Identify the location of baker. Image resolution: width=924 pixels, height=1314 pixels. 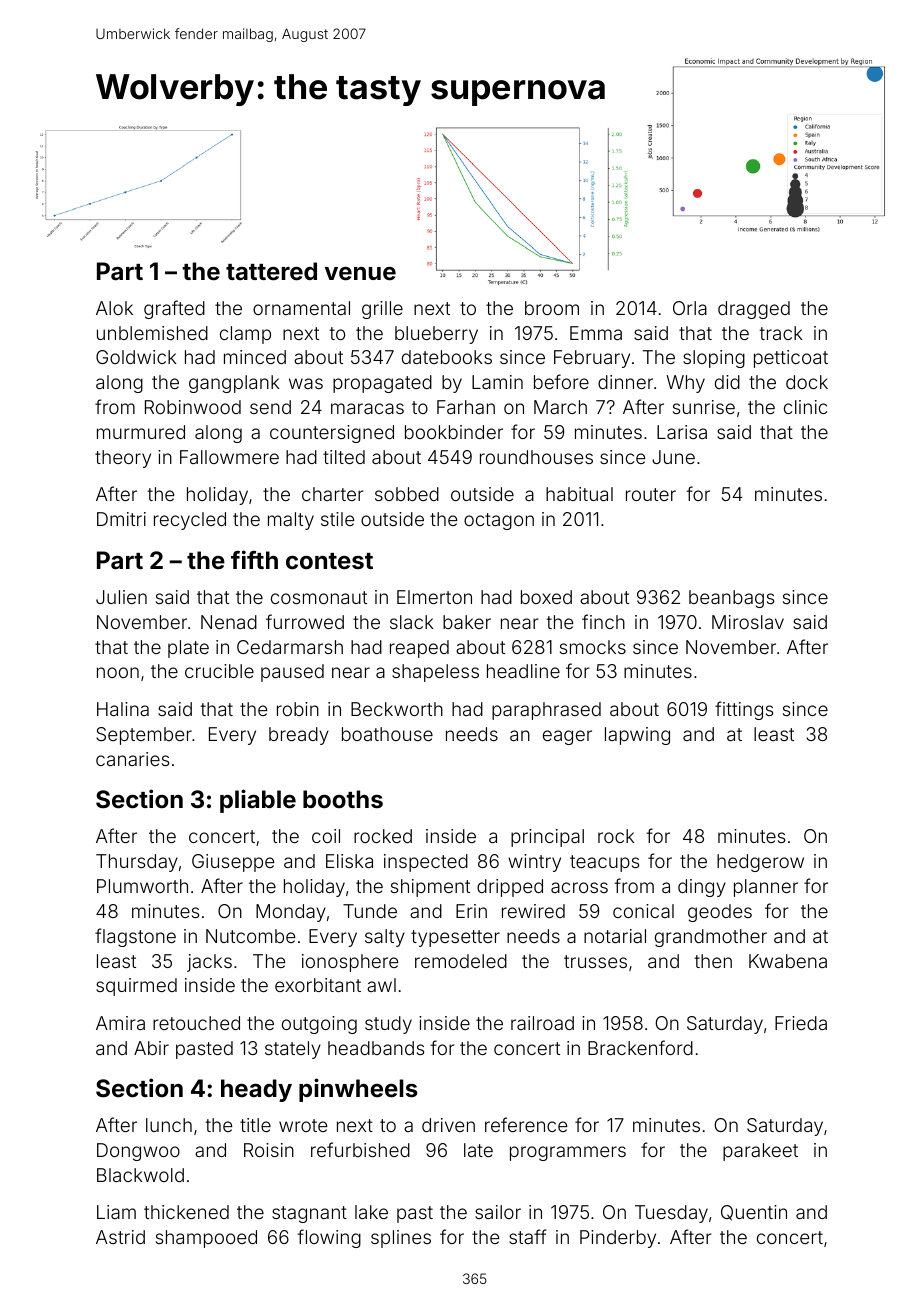
(467, 622).
